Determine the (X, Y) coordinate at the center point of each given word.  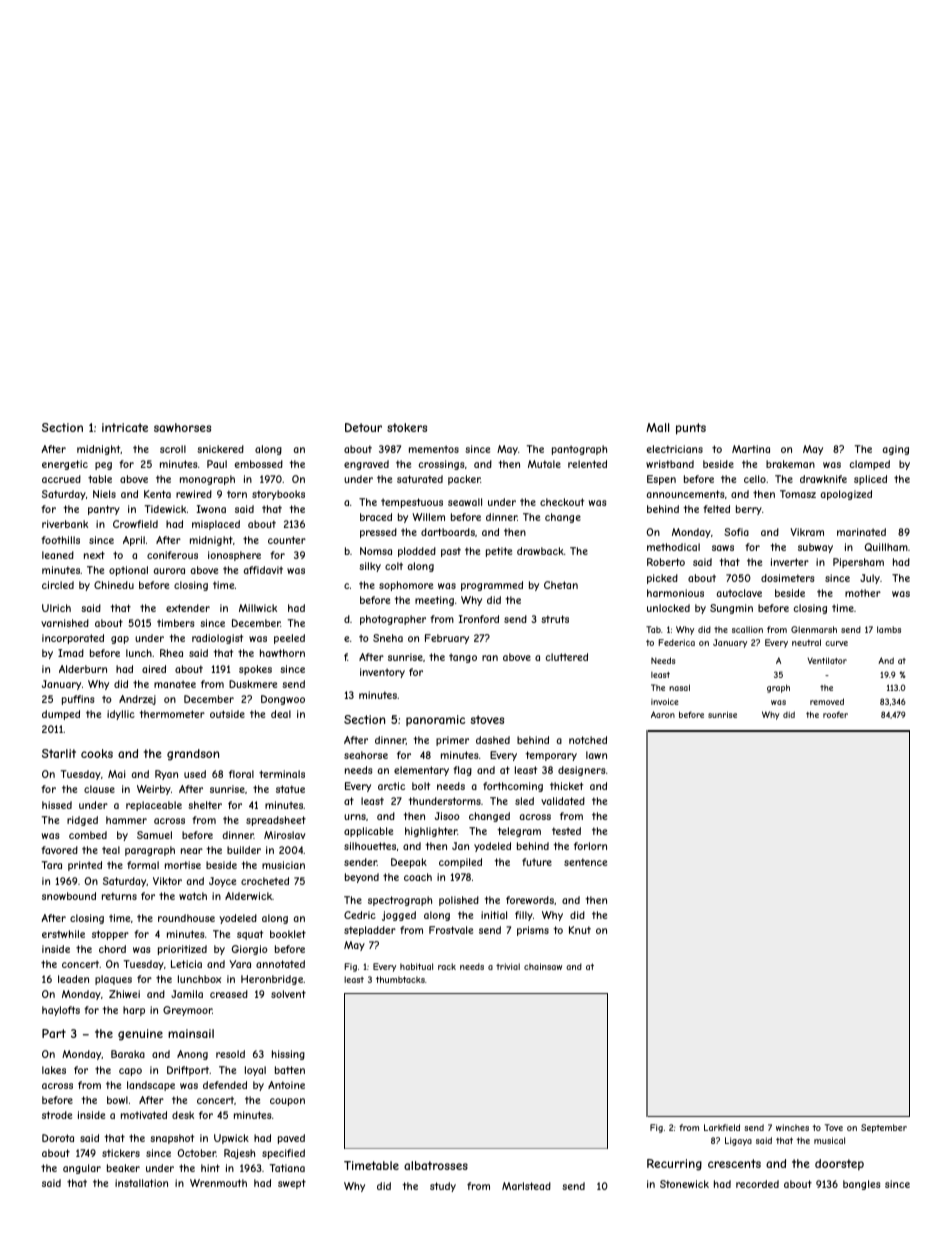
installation (141, 1183)
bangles (862, 1185)
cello (755, 479)
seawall (465, 502)
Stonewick (684, 1184)
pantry (104, 510)
